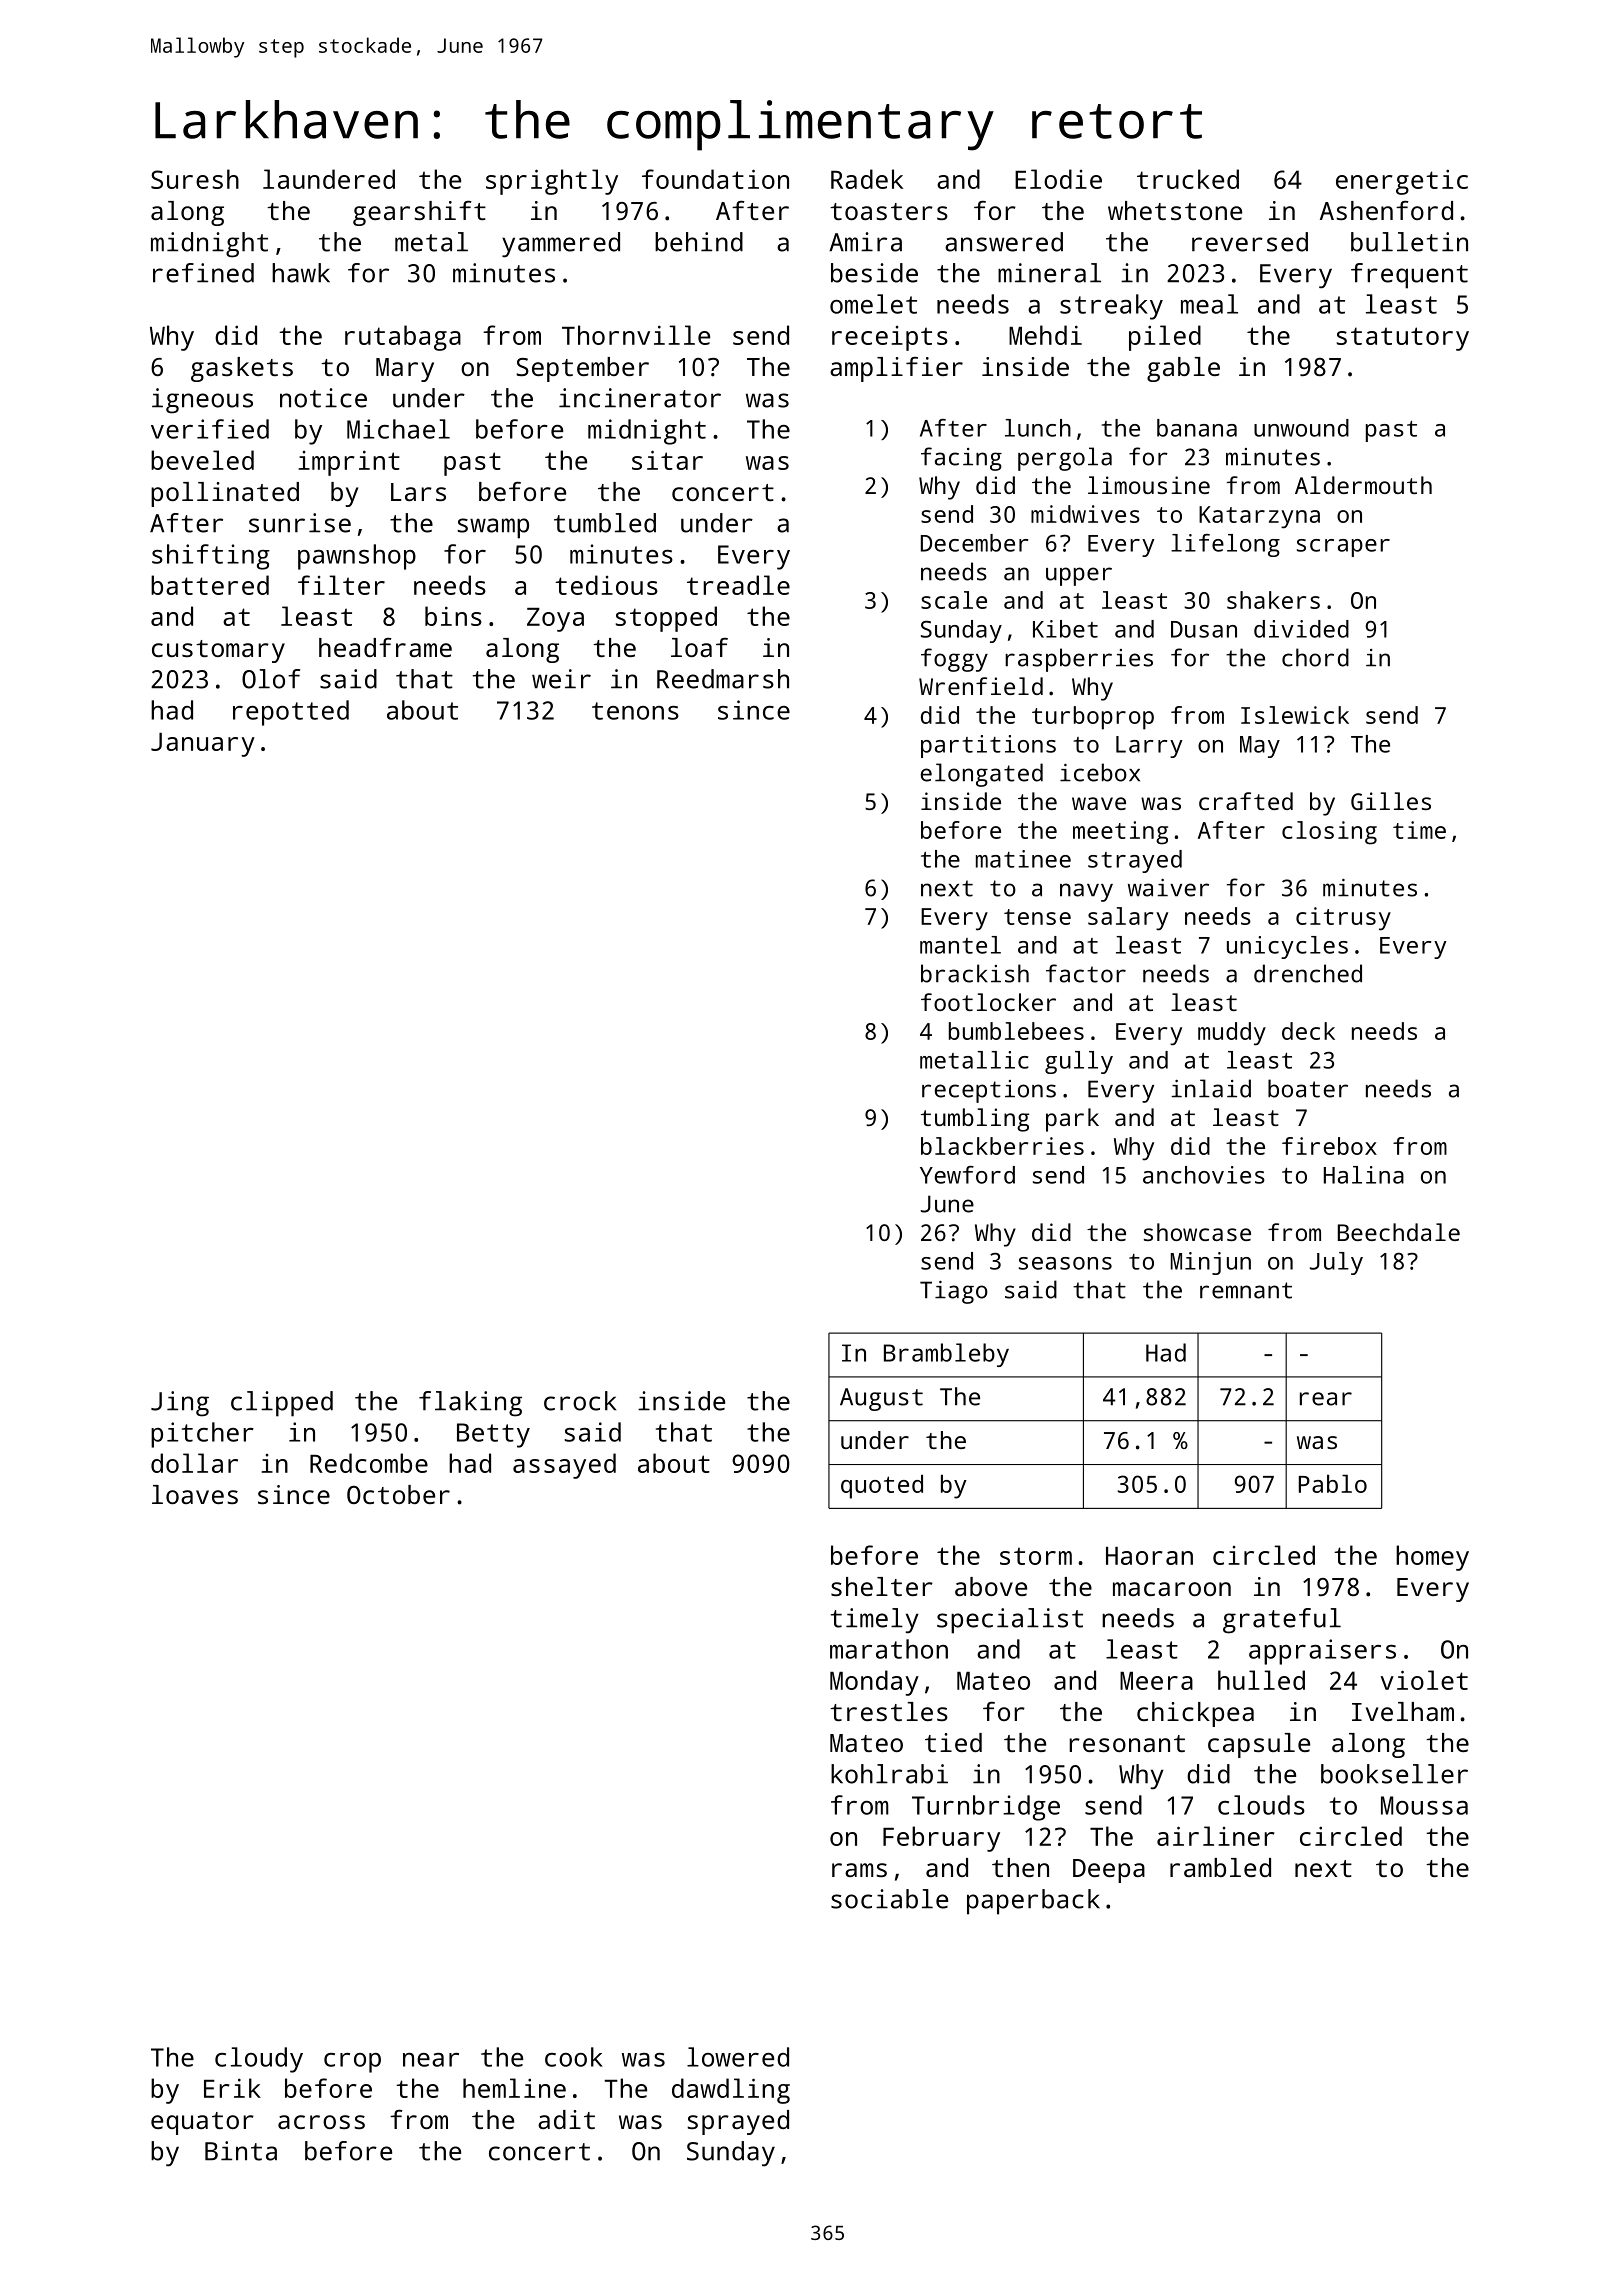 This page has height=2292, width=1620. I want to click on foundation, so click(715, 179).
